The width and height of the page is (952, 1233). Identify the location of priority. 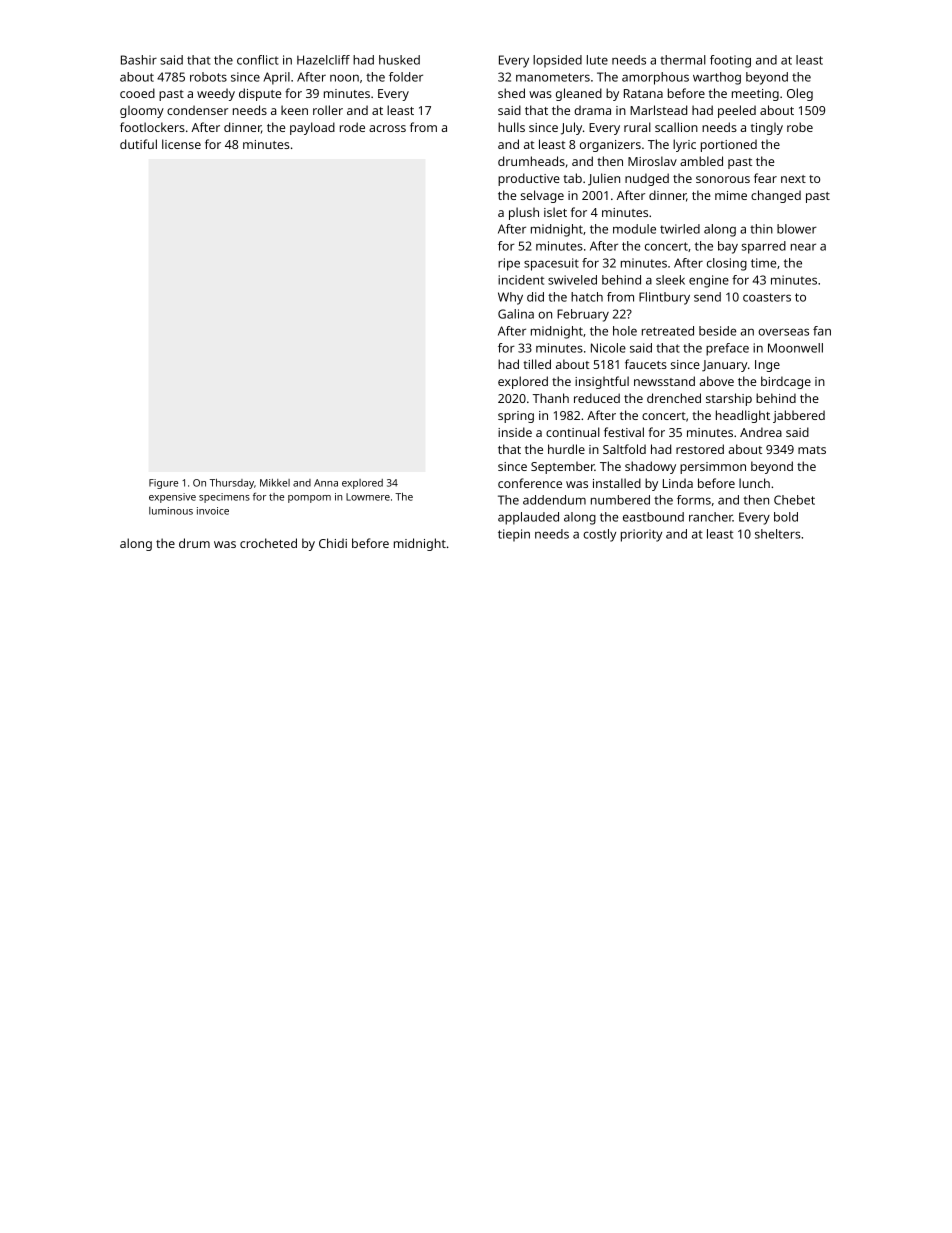
(641, 535).
